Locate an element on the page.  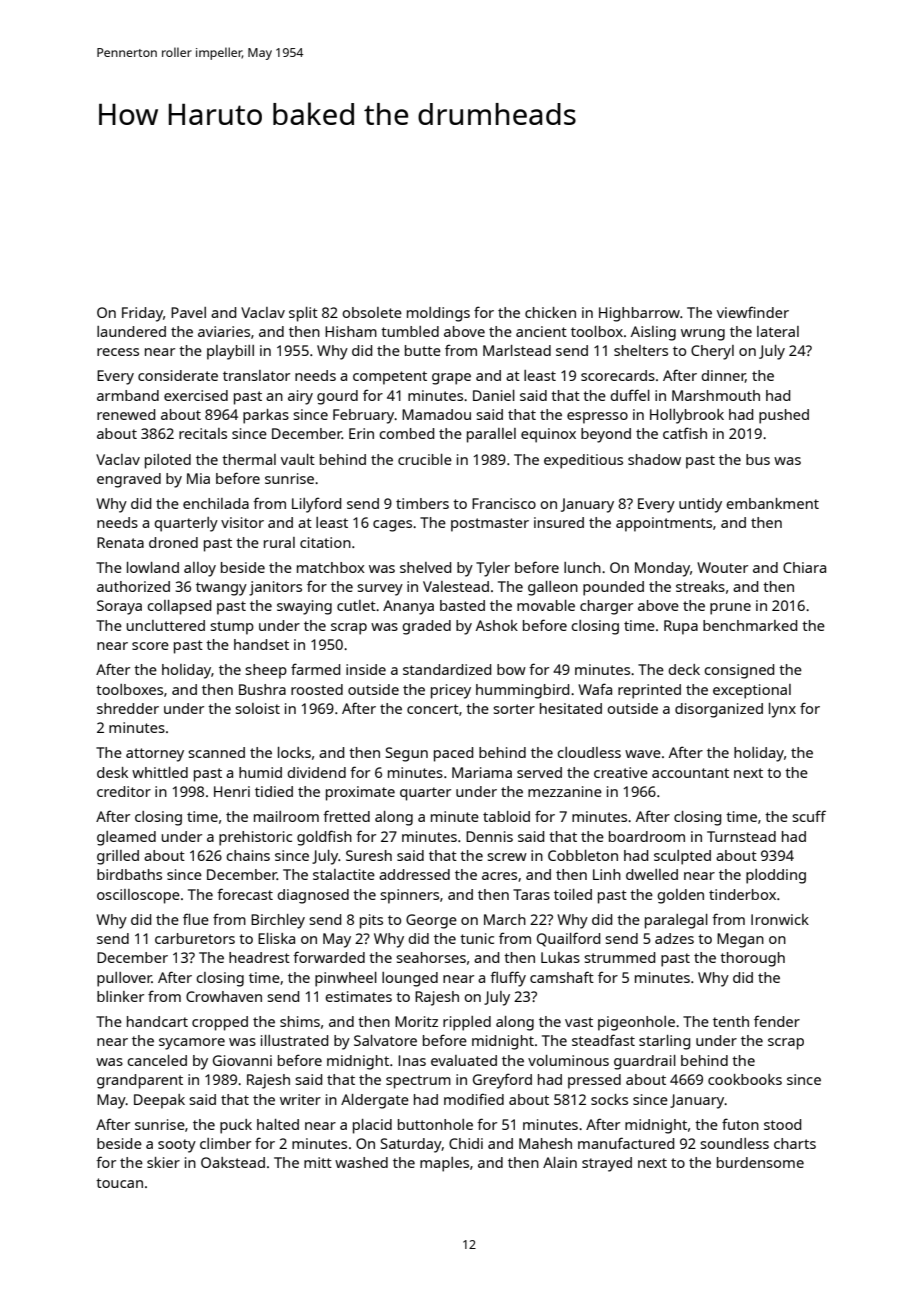
uncluttered is located at coordinates (165, 625).
